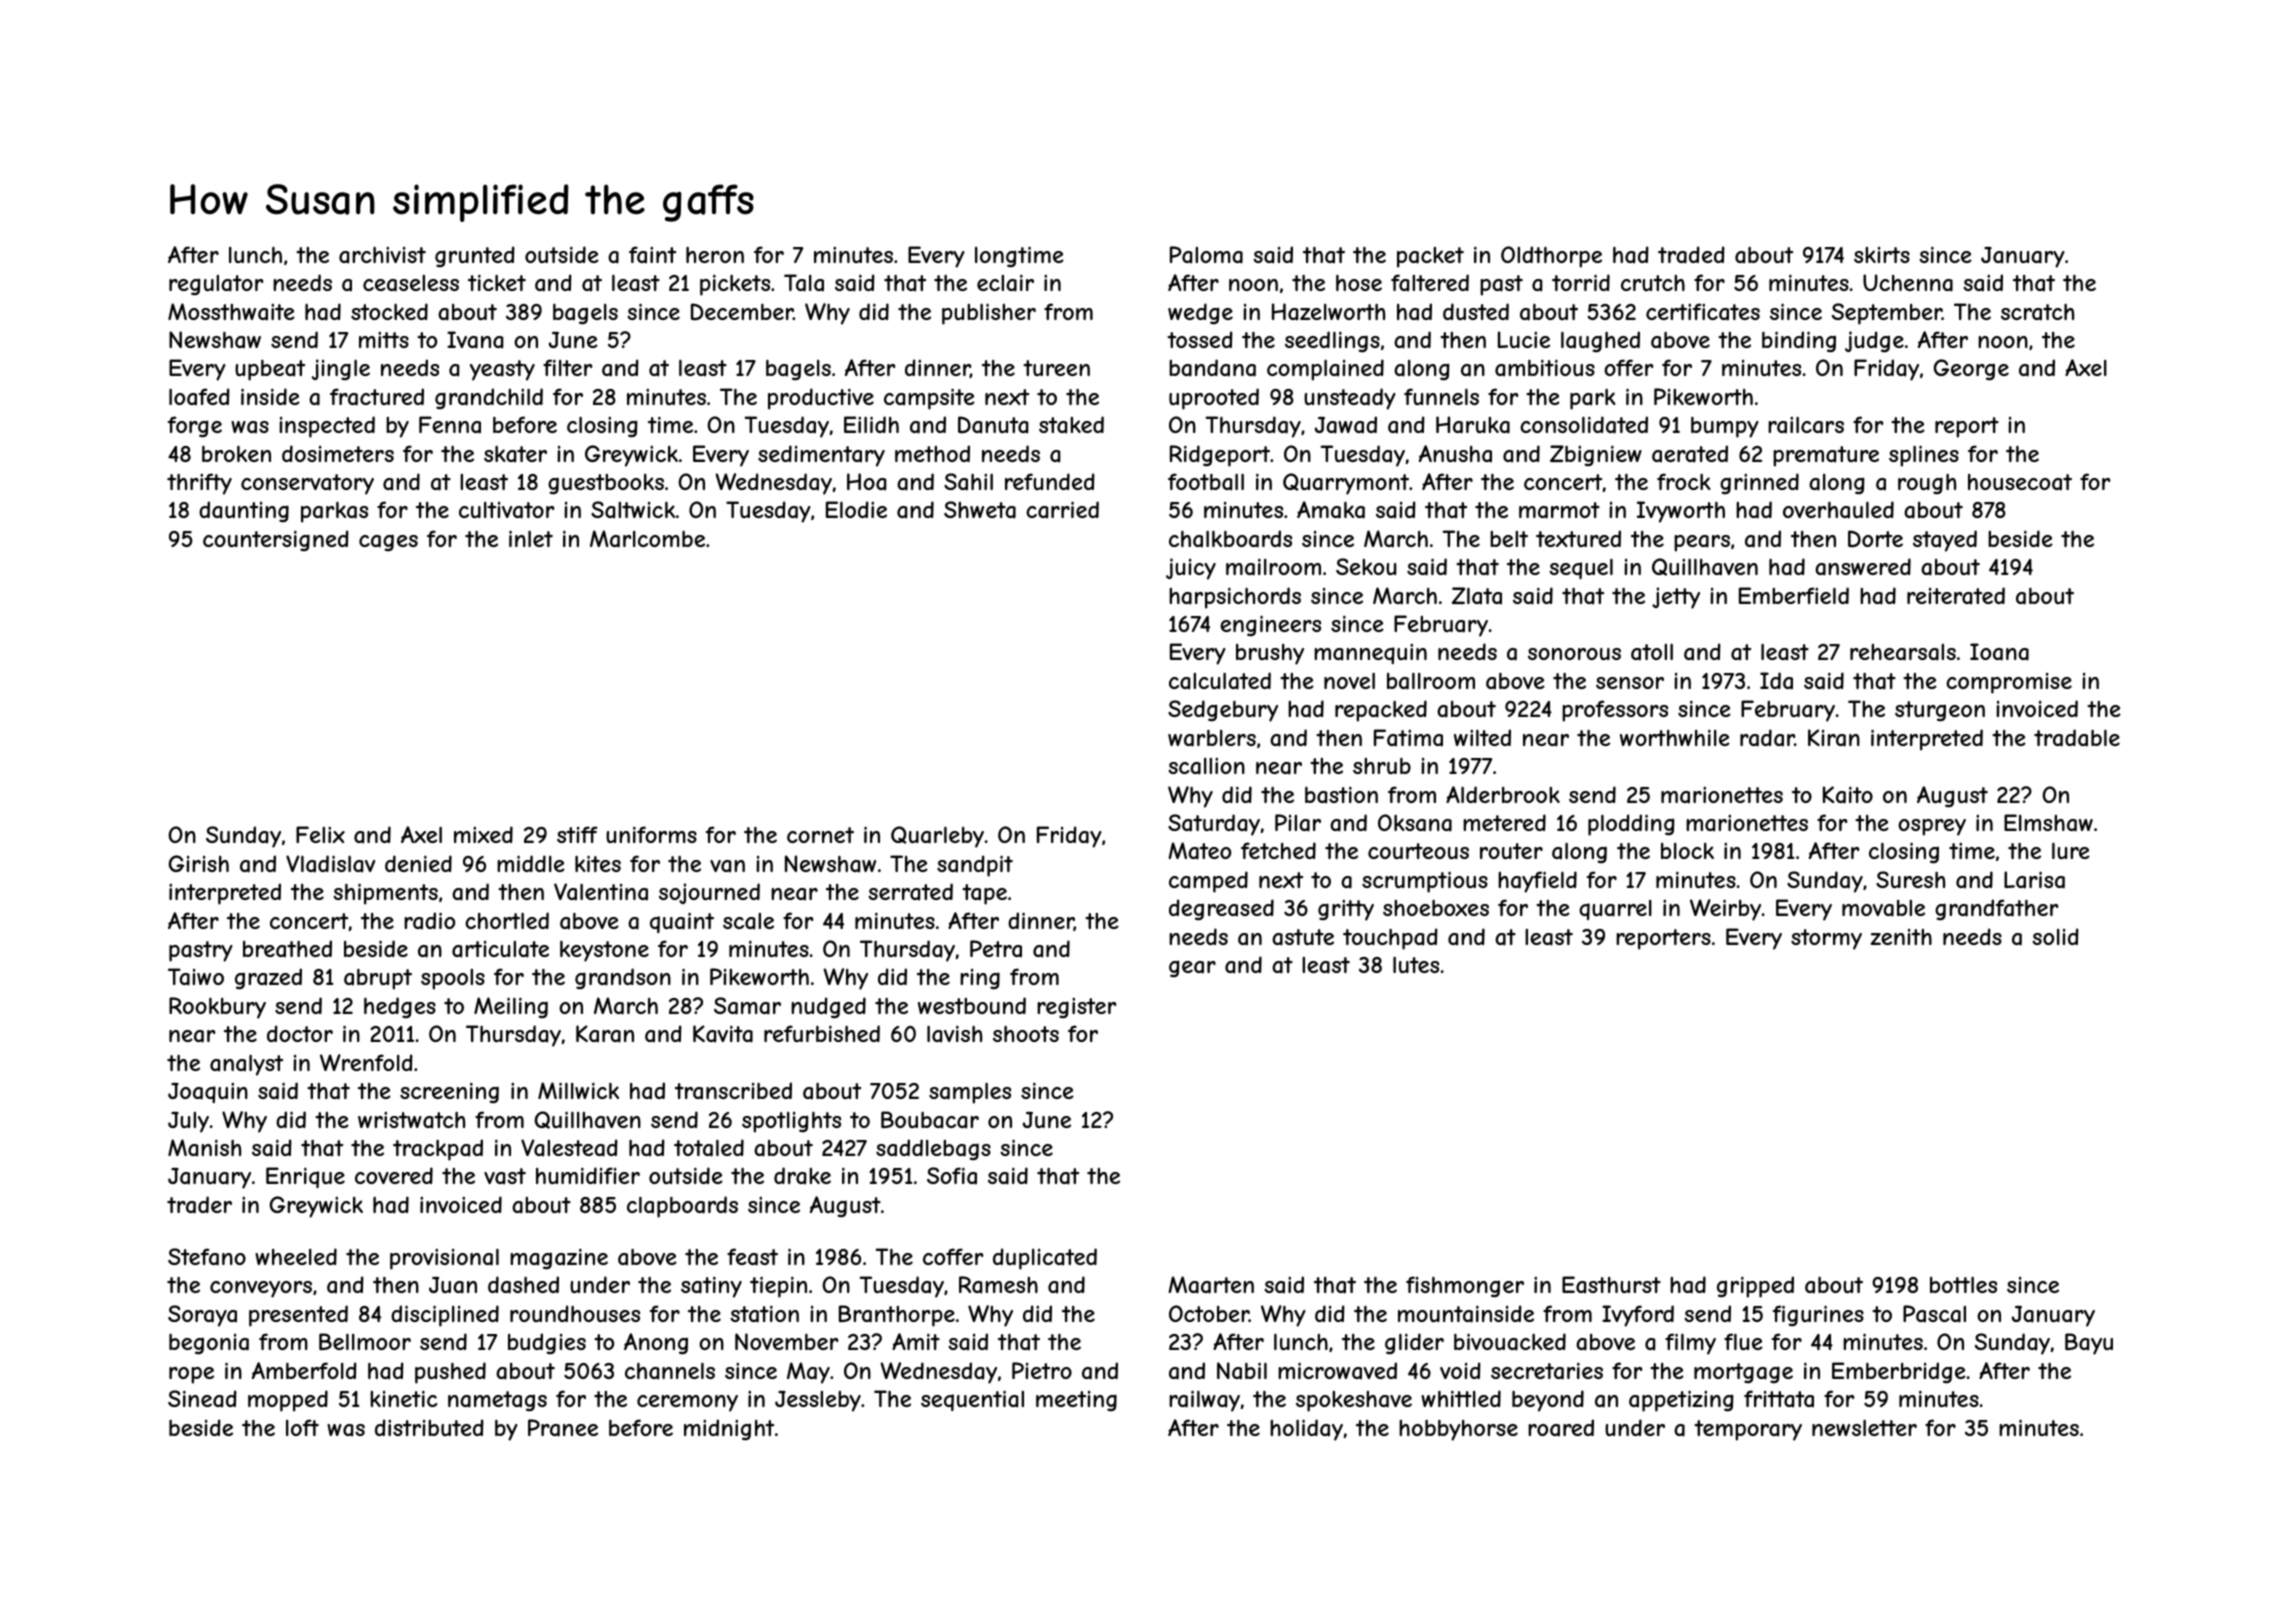 This image has width=2292, height=1620. What do you see at coordinates (1690, 454) in the image?
I see `aerated` at bounding box center [1690, 454].
